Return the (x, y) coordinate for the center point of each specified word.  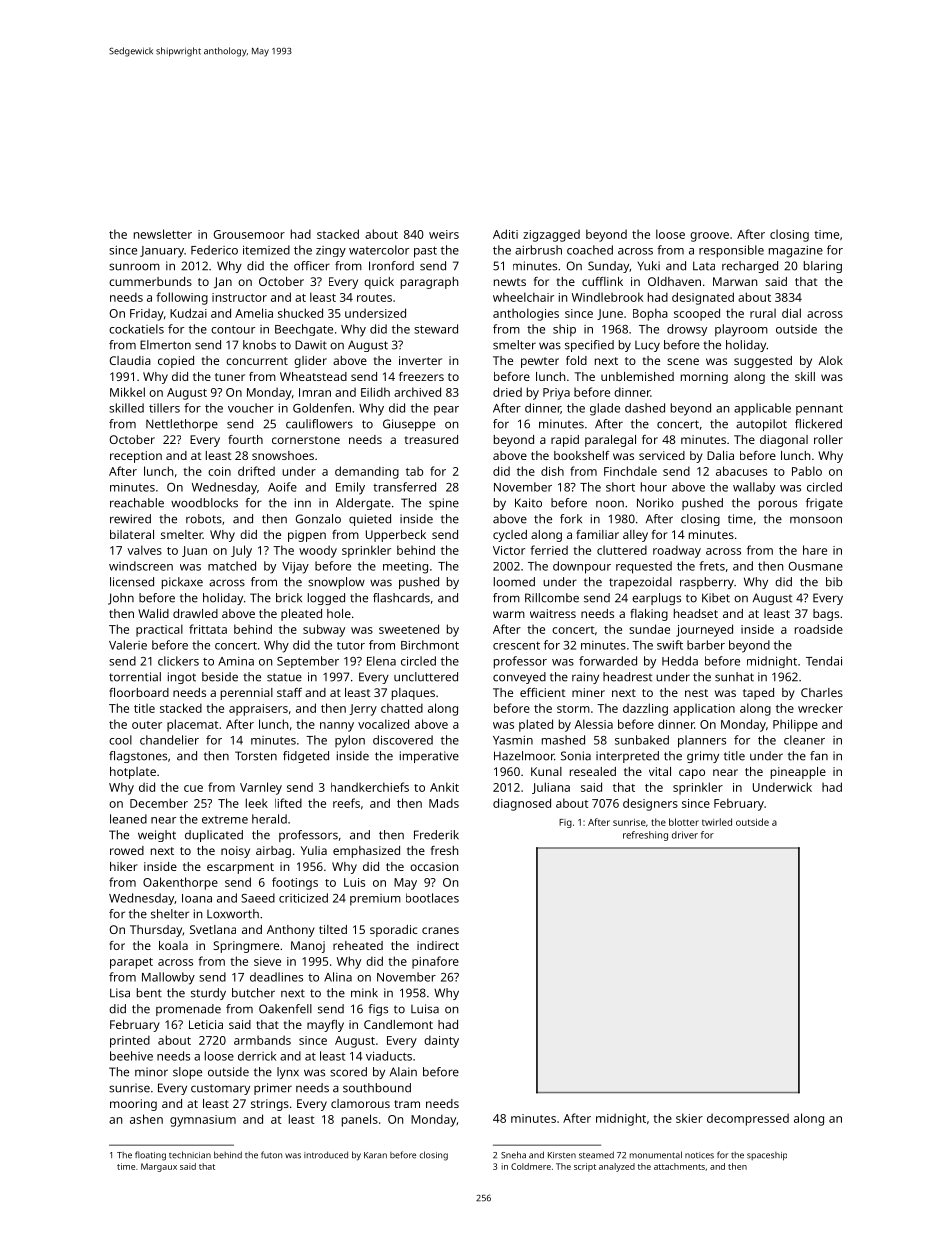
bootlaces (432, 898)
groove (709, 237)
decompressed (748, 1119)
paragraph (429, 283)
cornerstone (306, 440)
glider (310, 362)
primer (273, 1089)
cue (193, 788)
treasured (431, 439)
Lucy (647, 346)
